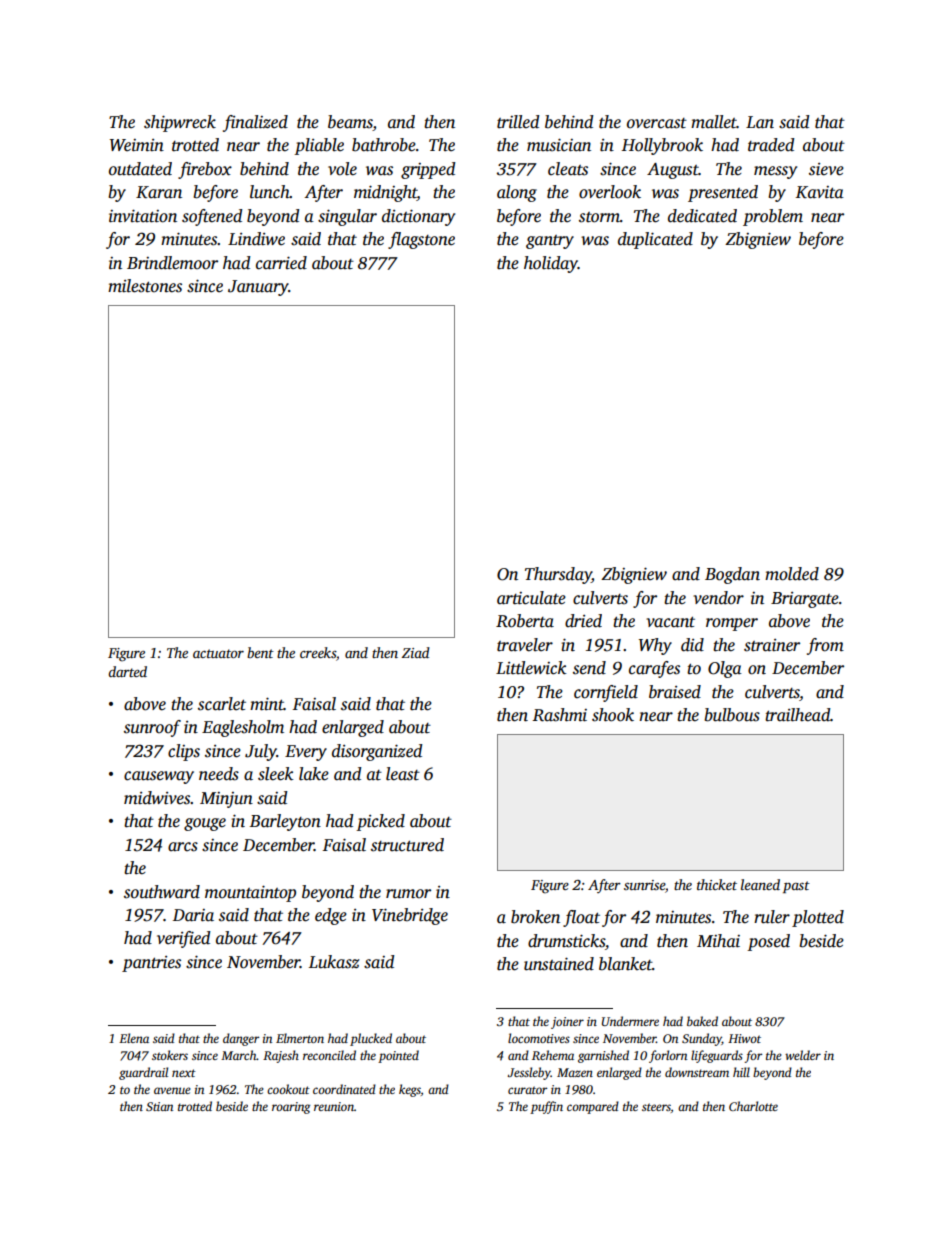 This screenshot has height=1233, width=952. I want to click on from, so click(825, 646).
